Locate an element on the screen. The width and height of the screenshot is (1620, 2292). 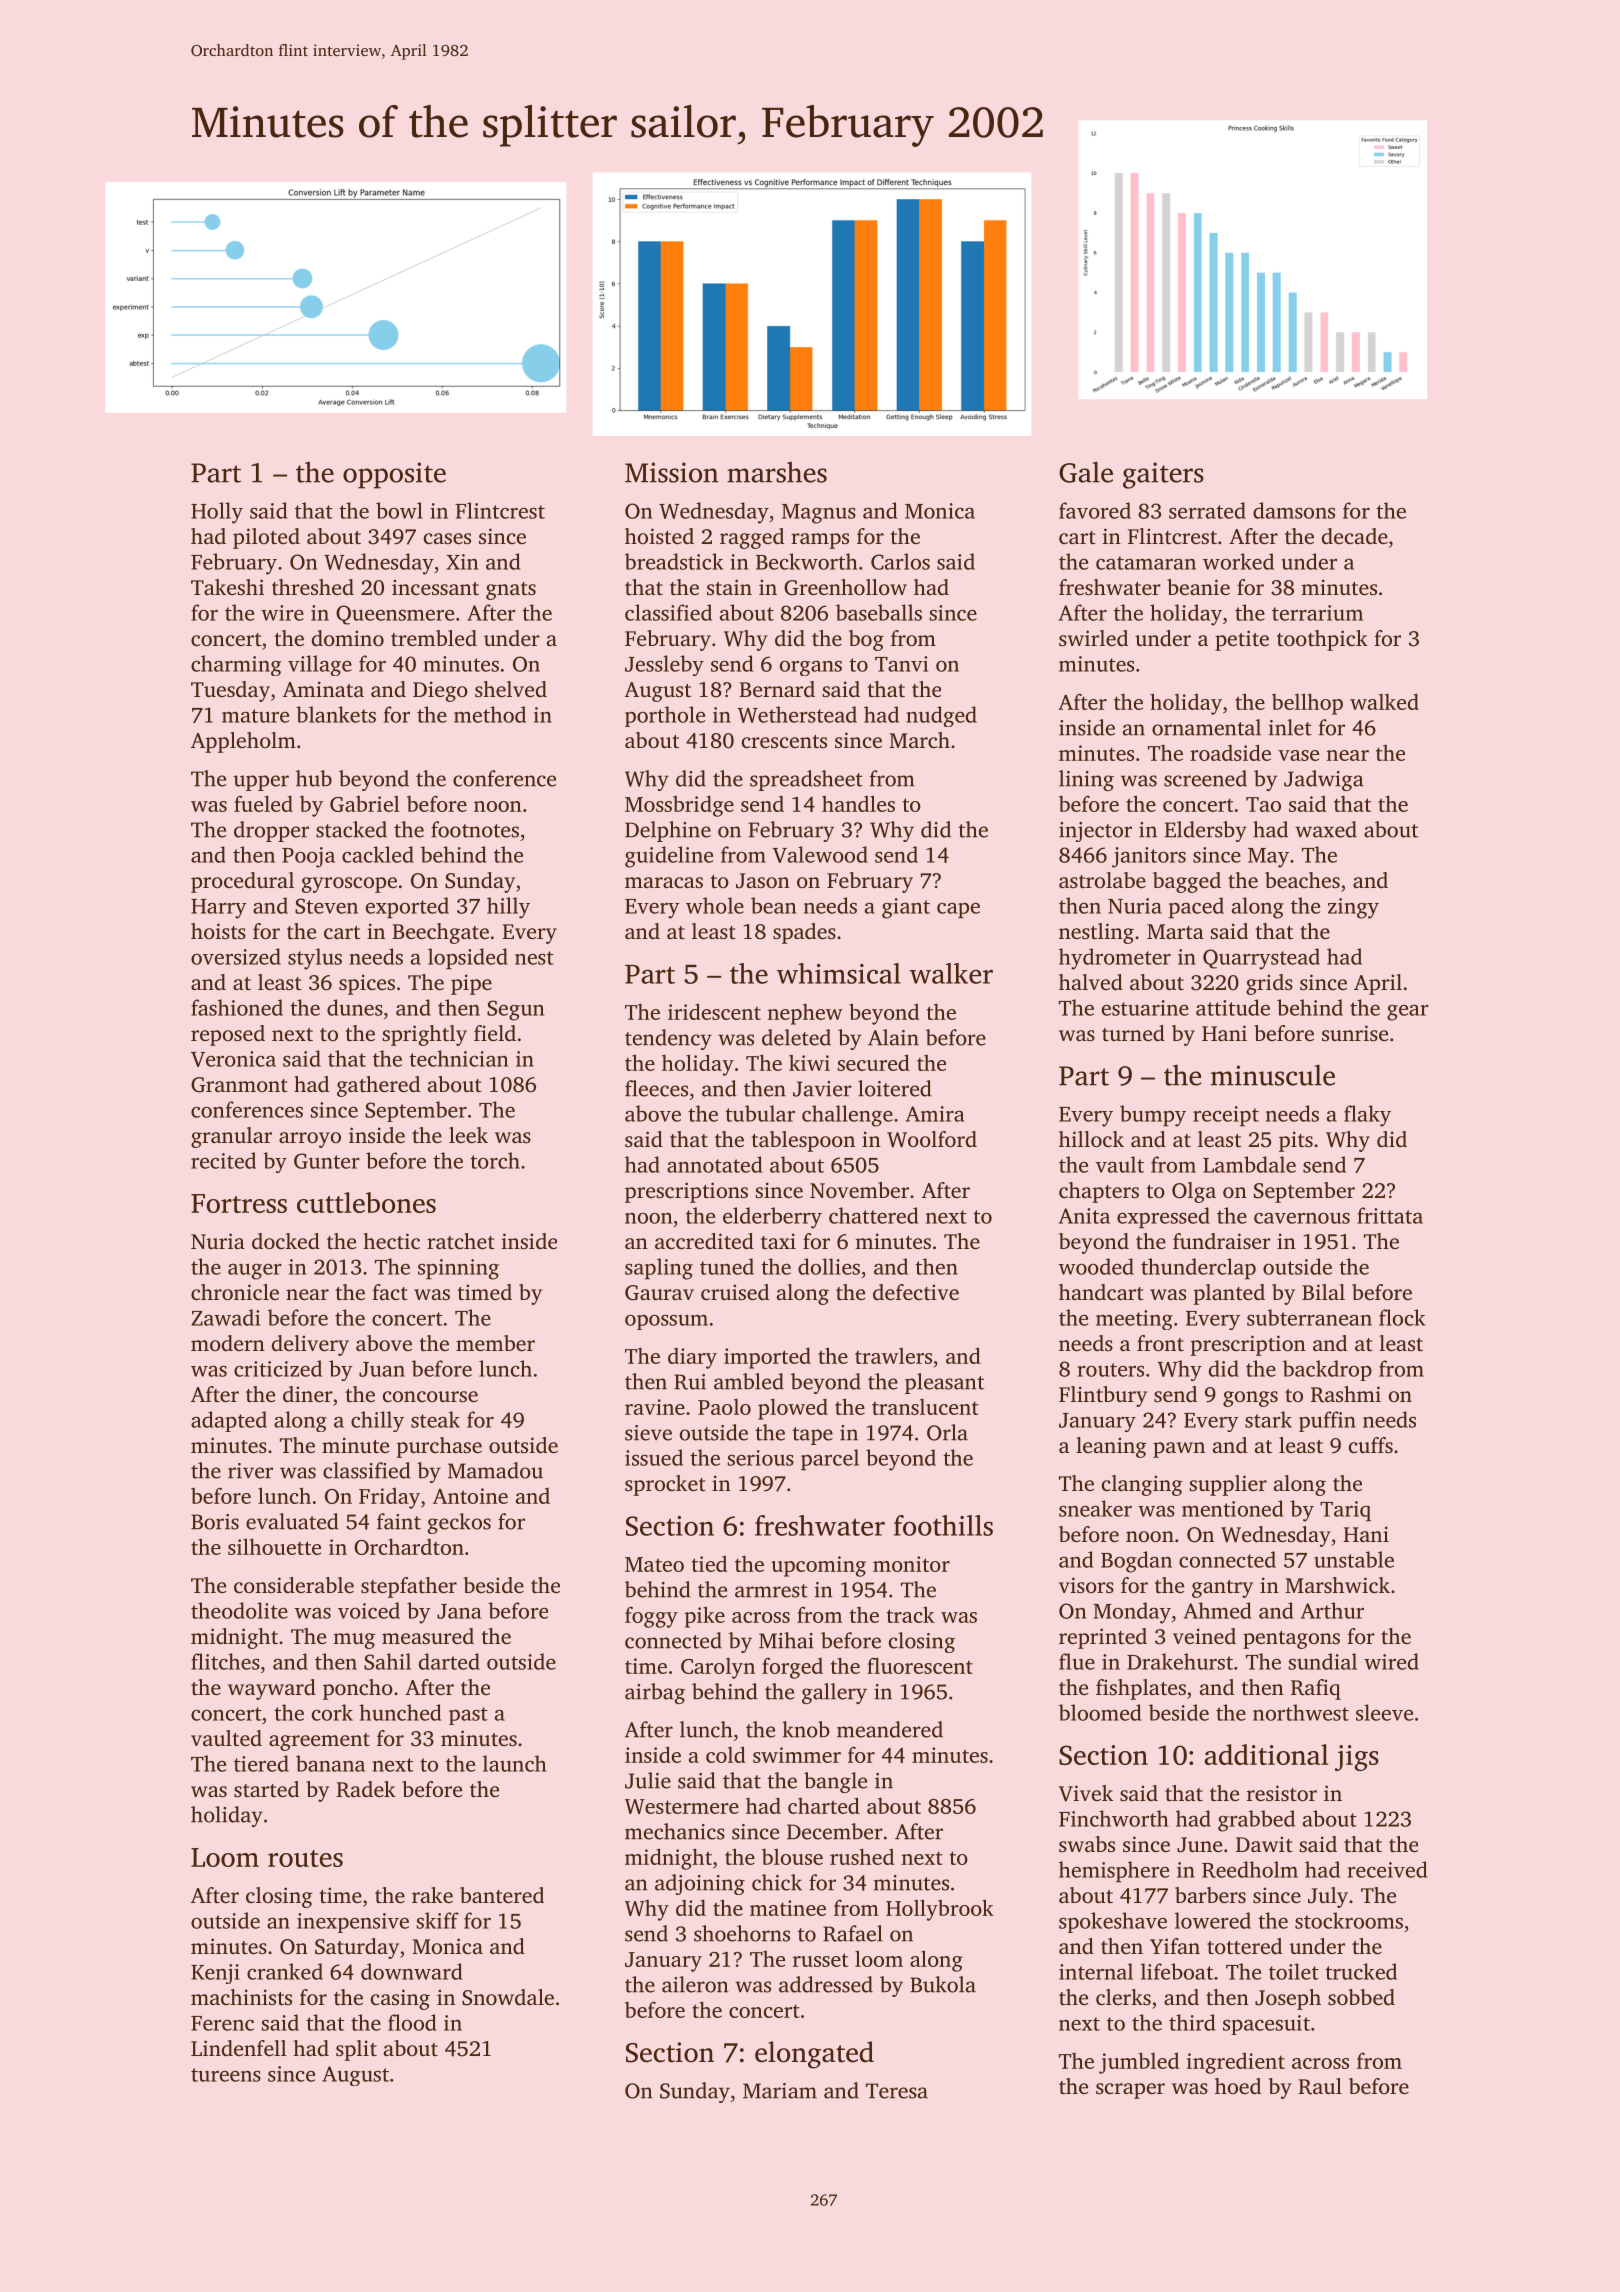
spinning is located at coordinates (458, 1269).
